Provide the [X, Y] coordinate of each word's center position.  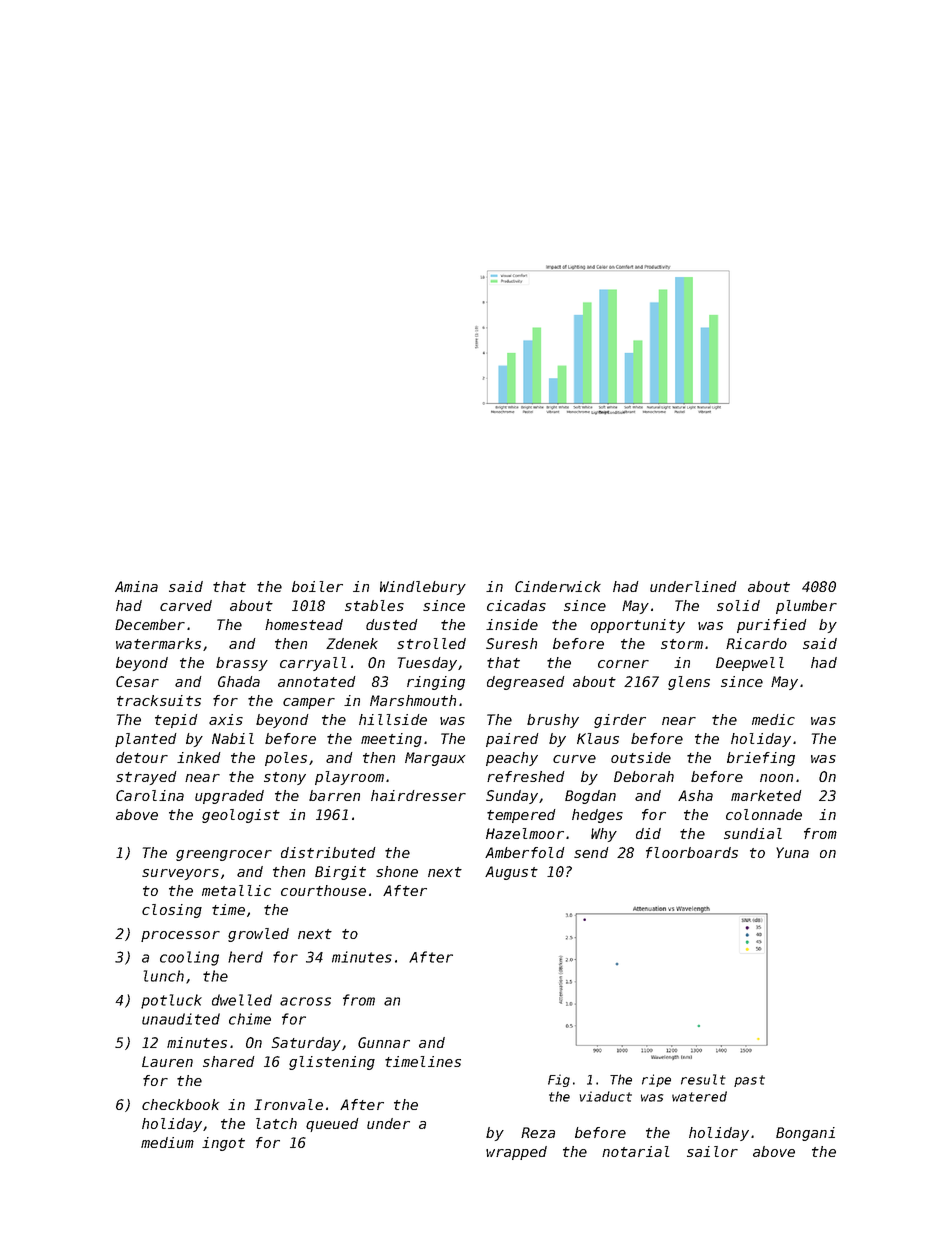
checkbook [180, 1104]
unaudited [181, 1019]
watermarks [158, 643]
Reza [538, 1132]
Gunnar [384, 1042]
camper [309, 703]
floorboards [692, 852]
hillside [393, 719]
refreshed [526, 776]
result [703, 1079]
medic [773, 719]
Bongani [805, 1134]
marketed [766, 795]
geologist [241, 816]
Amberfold [525, 852]
